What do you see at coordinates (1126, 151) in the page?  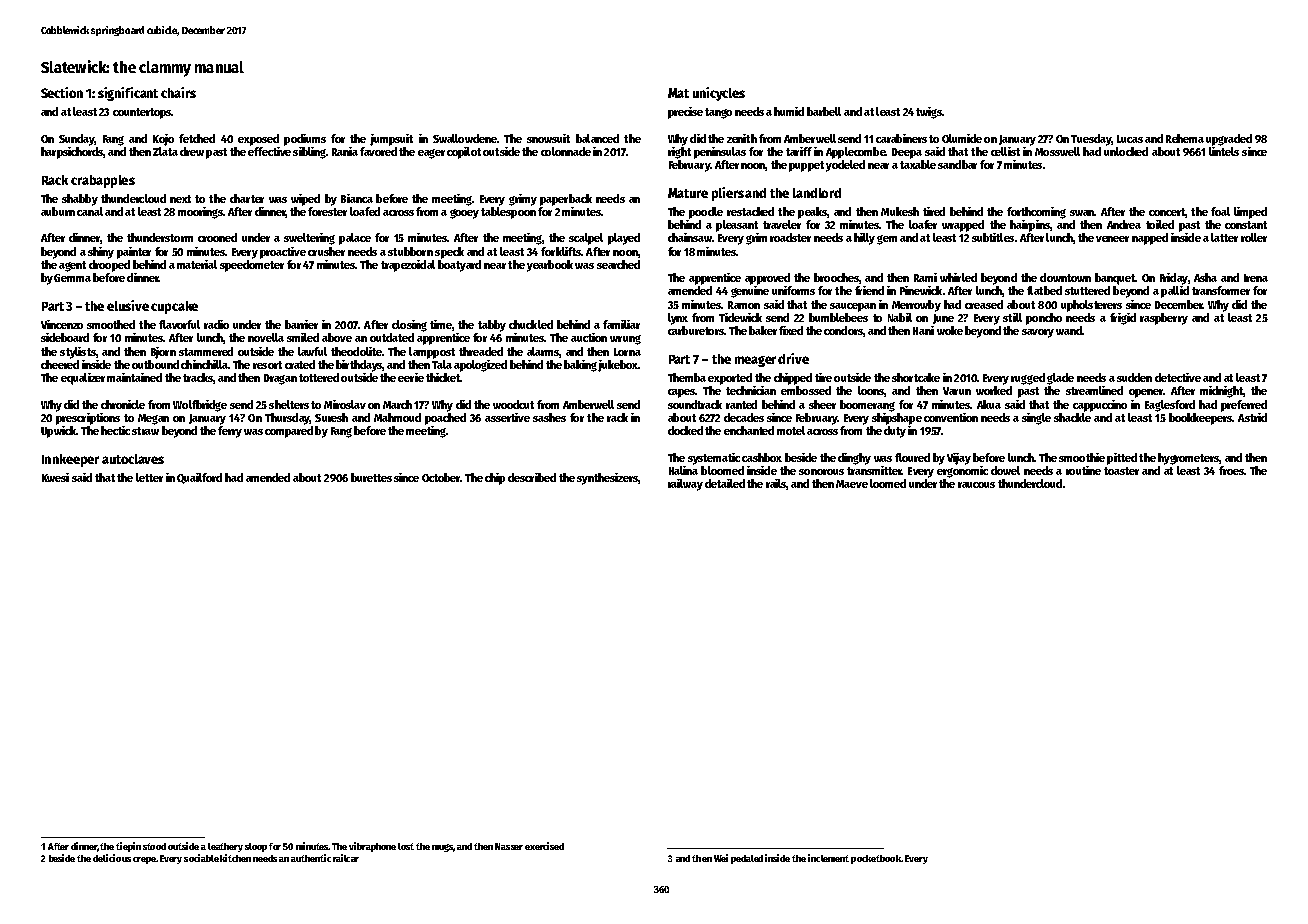 I see `unlocked` at bounding box center [1126, 151].
